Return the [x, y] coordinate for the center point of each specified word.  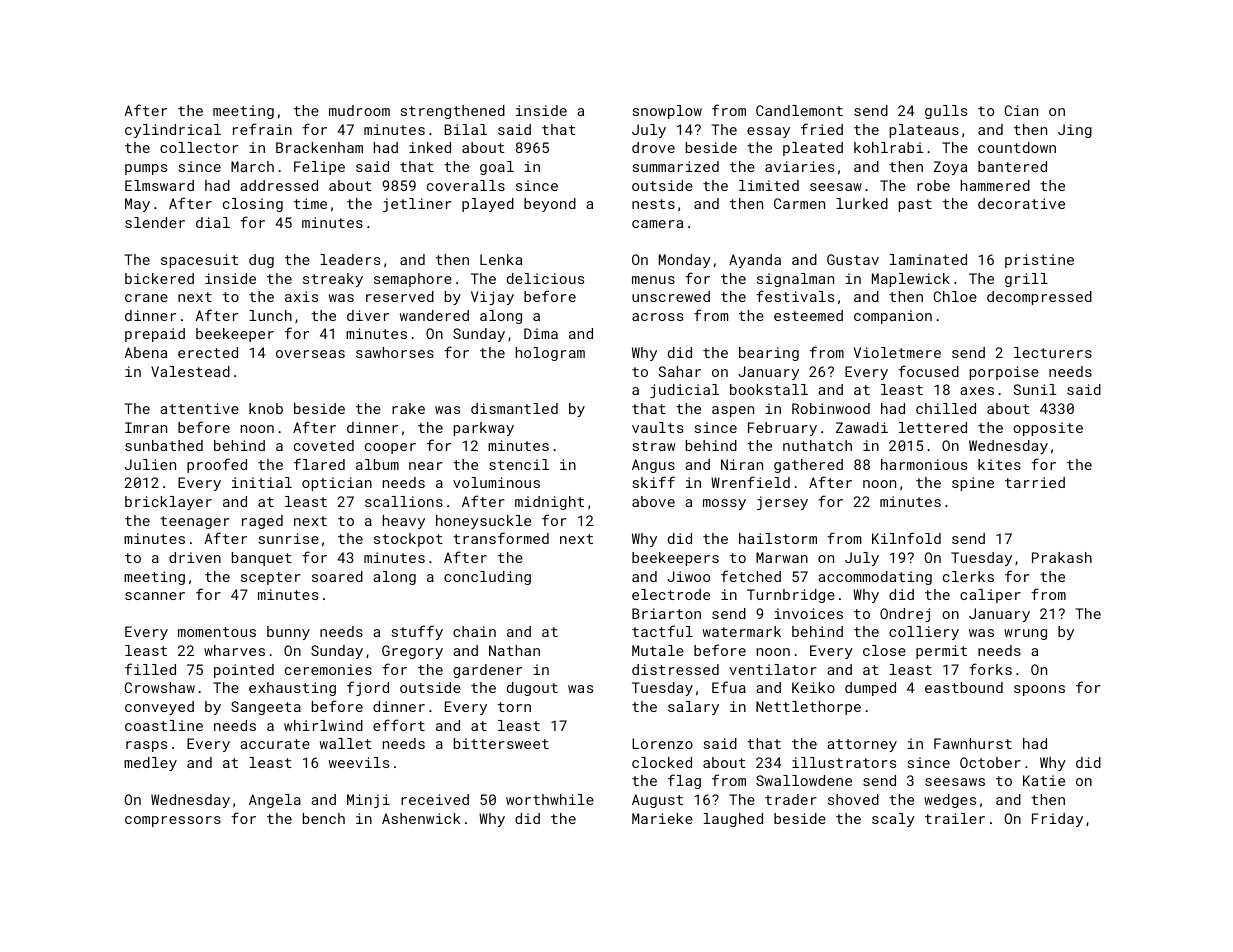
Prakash [1062, 557]
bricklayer [168, 503]
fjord [368, 688]
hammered [995, 185]
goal [497, 168]
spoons [1039, 690]
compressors [173, 821]
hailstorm [778, 538]
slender [155, 222]
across [657, 317]
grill [1026, 280]
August [657, 801]
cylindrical [173, 131]
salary [693, 708]
